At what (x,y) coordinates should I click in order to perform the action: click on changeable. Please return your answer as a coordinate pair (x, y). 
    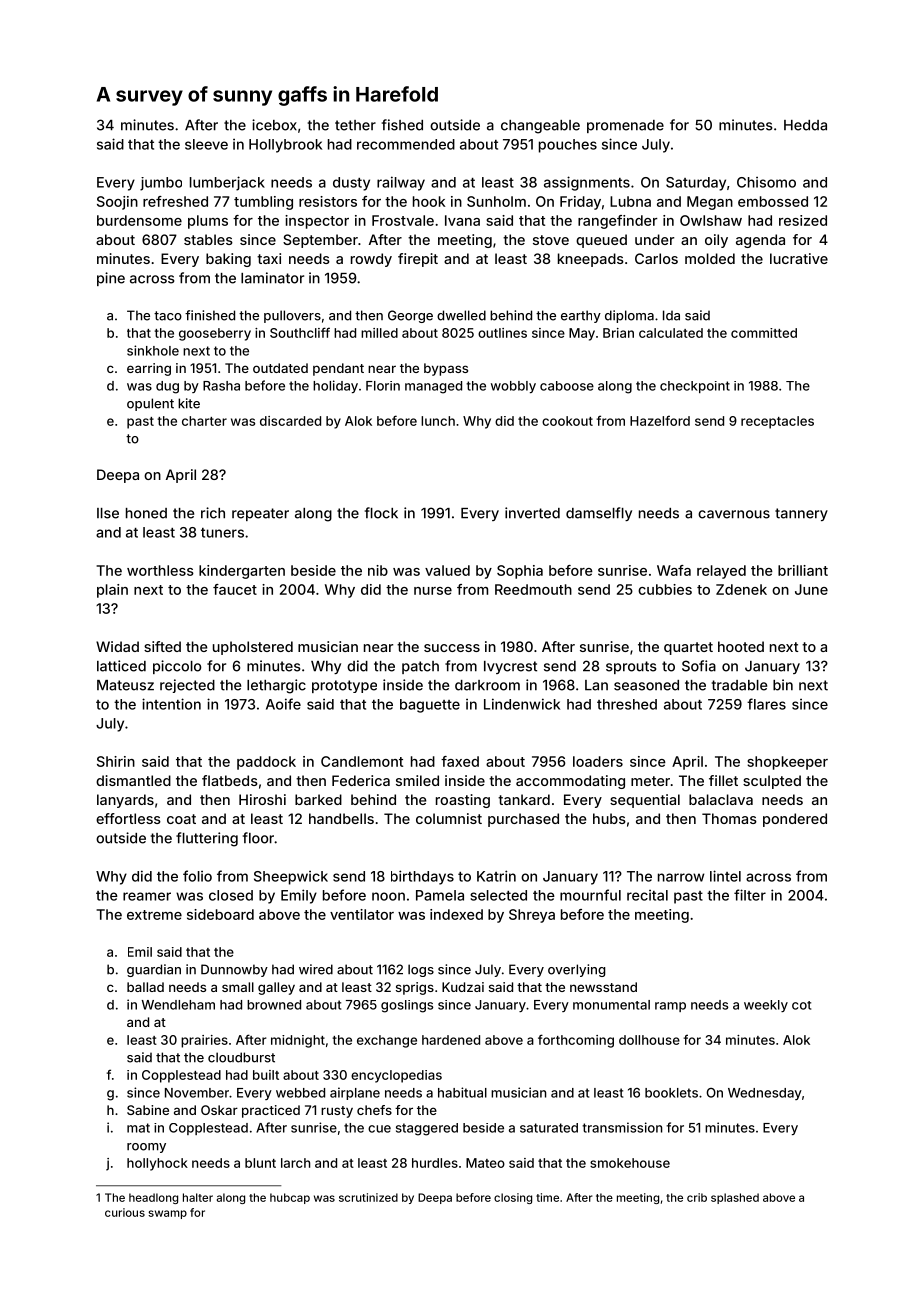
    Looking at the image, I should click on (540, 127).
